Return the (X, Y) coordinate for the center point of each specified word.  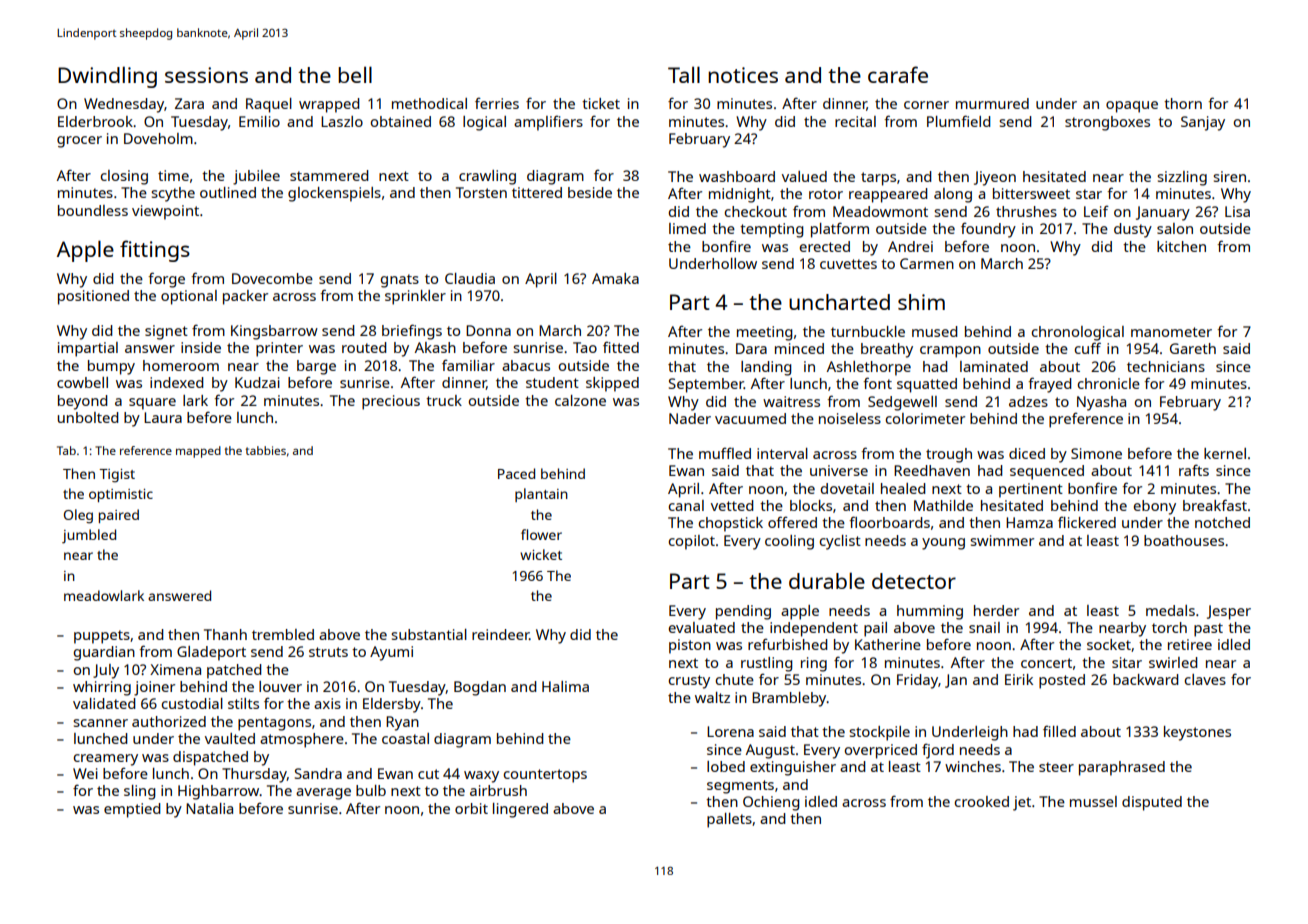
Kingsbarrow (274, 332)
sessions (206, 75)
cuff (1087, 348)
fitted (621, 347)
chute (734, 679)
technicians (1166, 366)
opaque (1132, 107)
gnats (399, 281)
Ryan (402, 723)
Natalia (209, 808)
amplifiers (548, 123)
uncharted (839, 302)
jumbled (89, 536)
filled (1059, 731)
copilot (691, 542)
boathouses (1184, 540)
